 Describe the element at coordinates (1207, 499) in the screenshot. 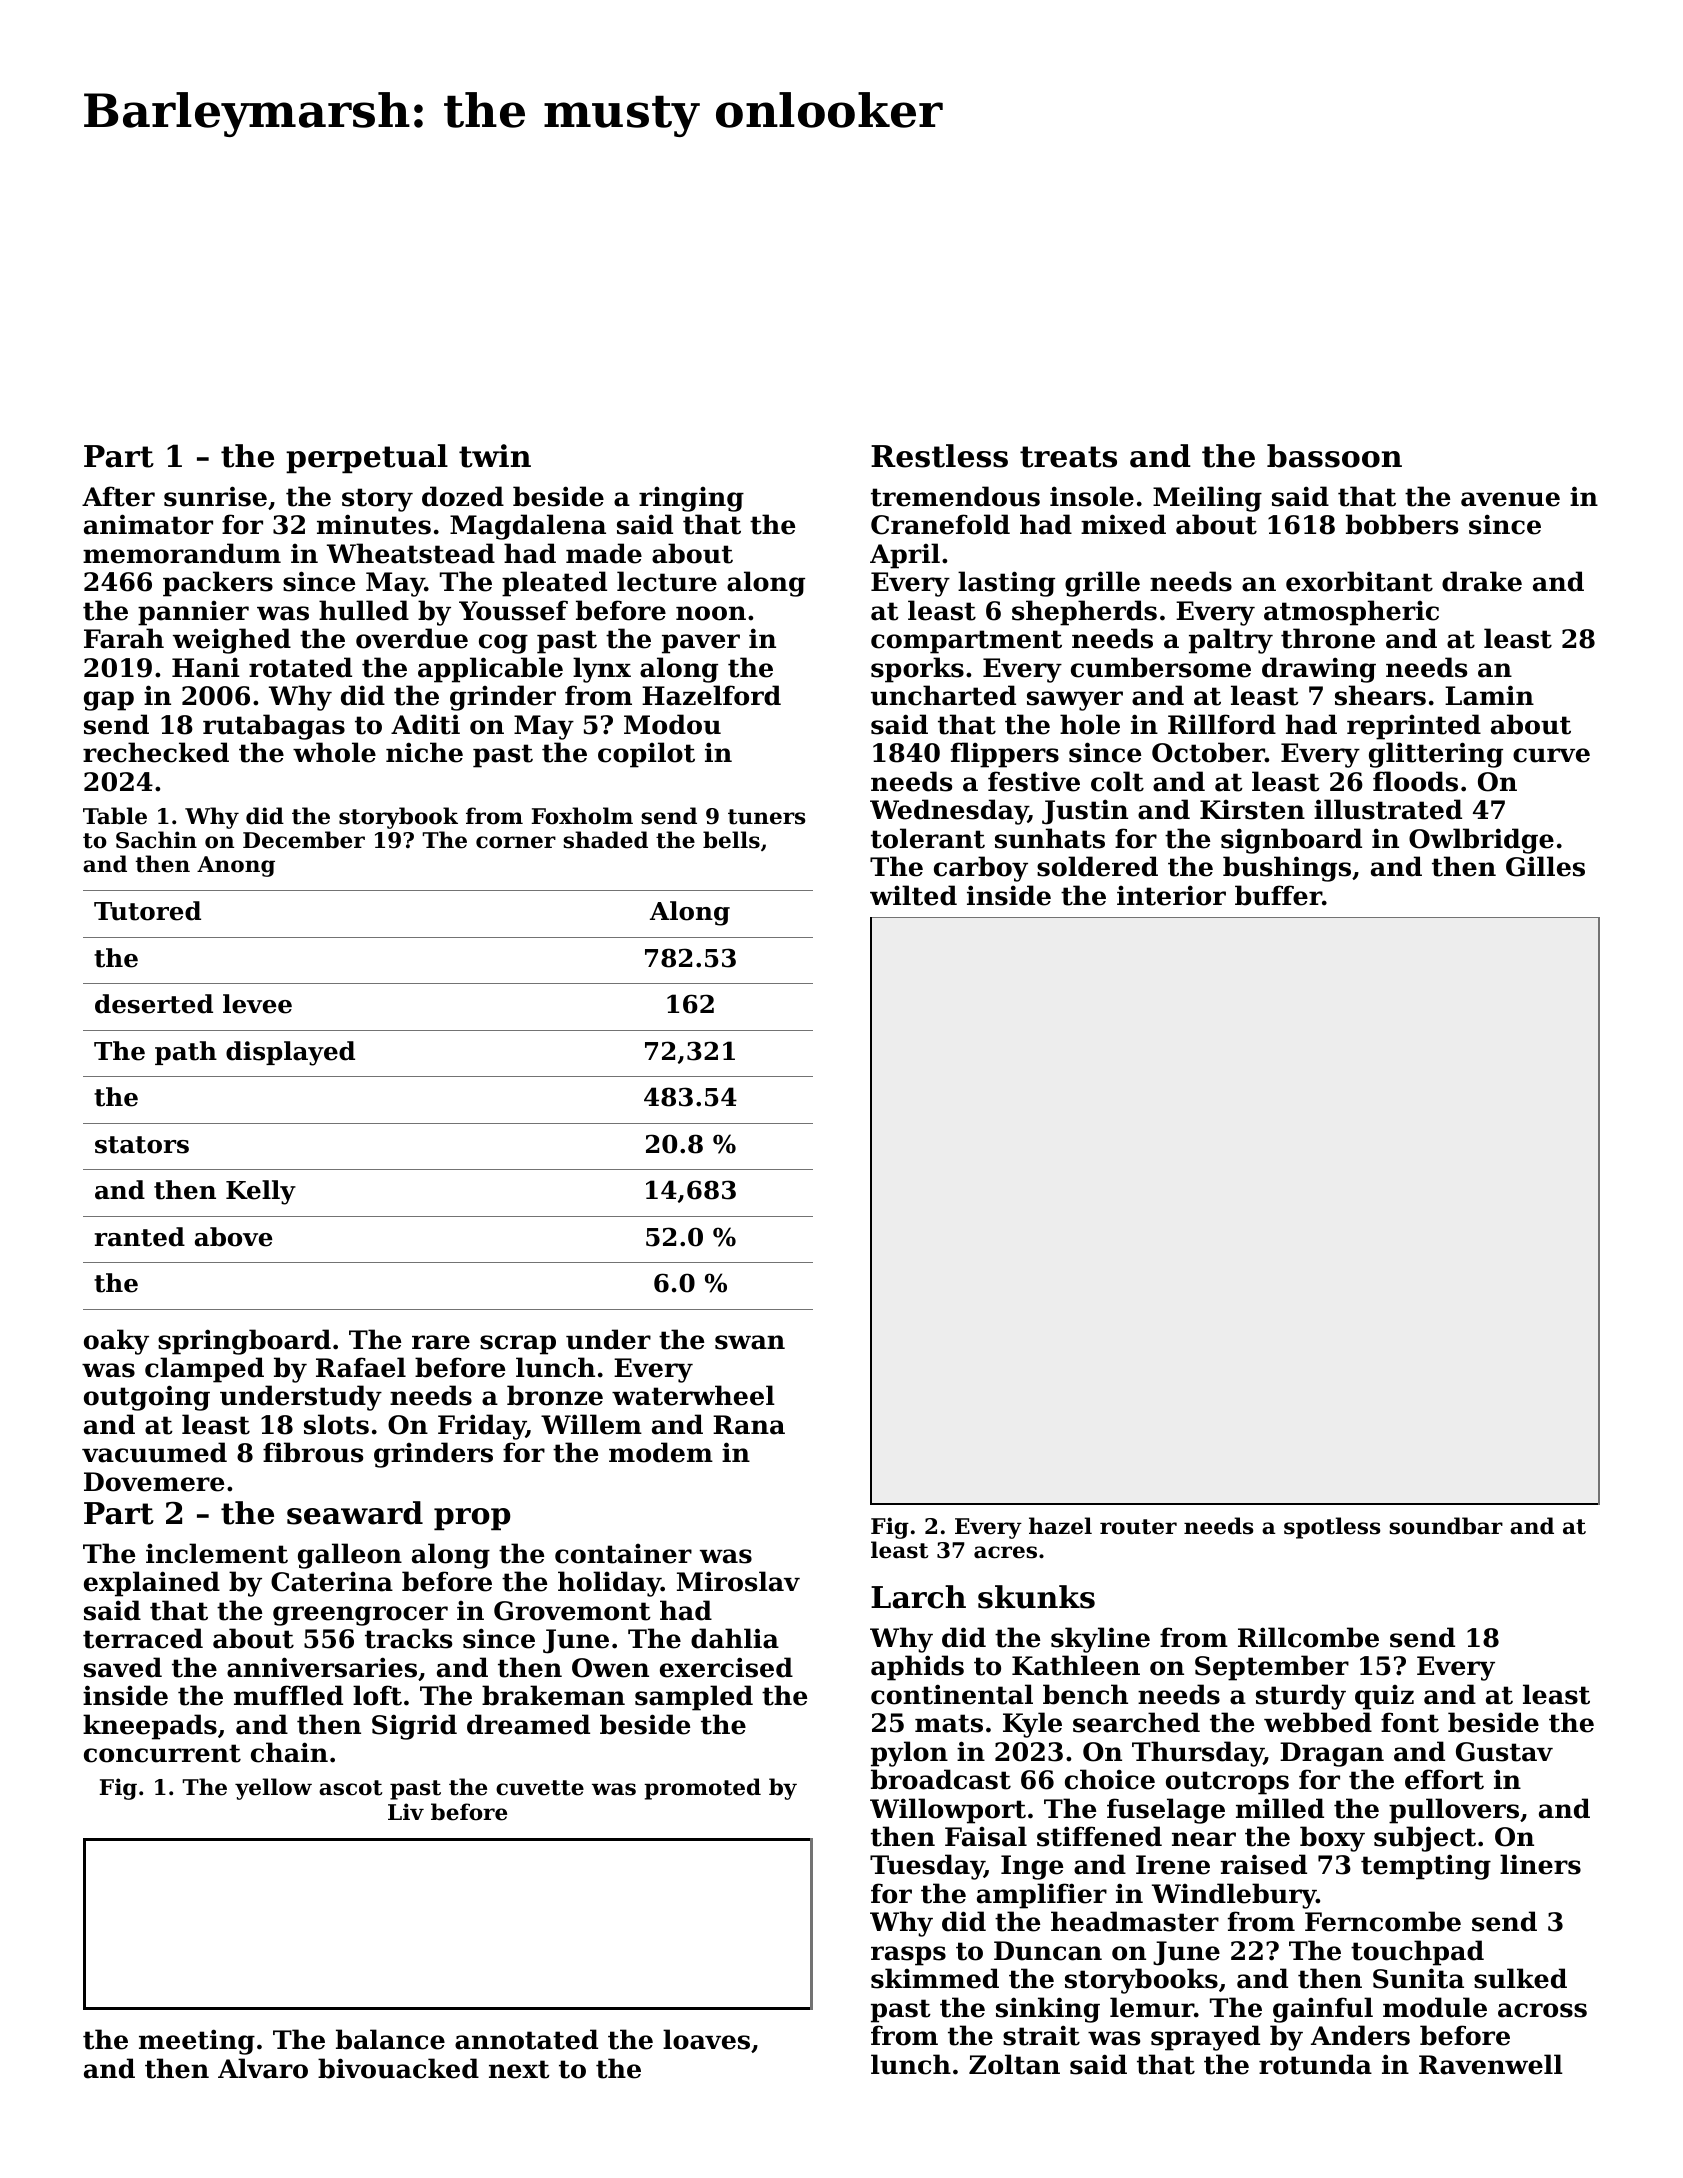

I see `Meiling` at that location.
